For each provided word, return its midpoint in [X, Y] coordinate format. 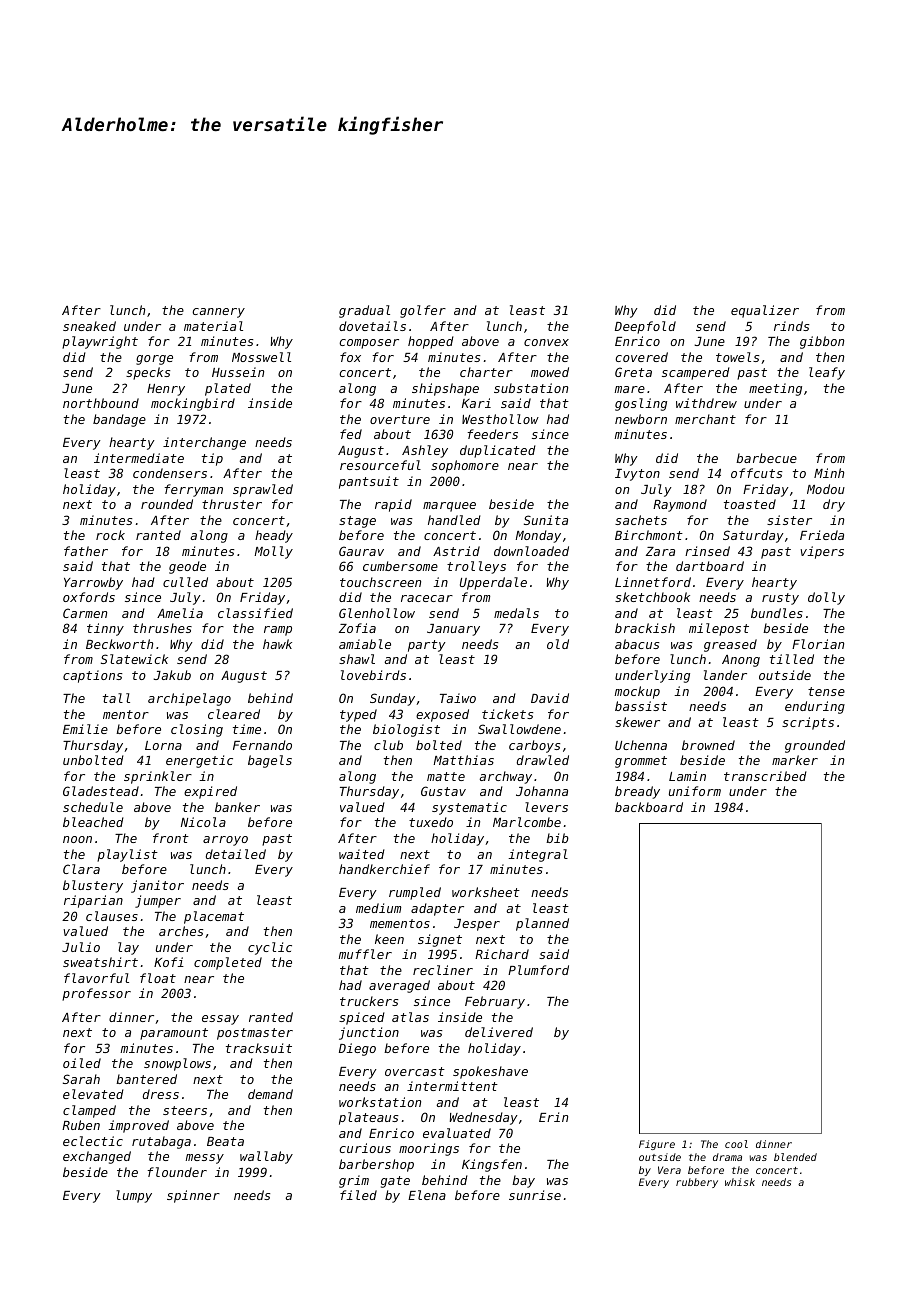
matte [446, 776]
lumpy [134, 1196]
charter [486, 372]
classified [255, 613]
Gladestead [101, 791]
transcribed [765, 776]
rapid [393, 505]
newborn [641, 419]
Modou [826, 489]
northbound [101, 403]
